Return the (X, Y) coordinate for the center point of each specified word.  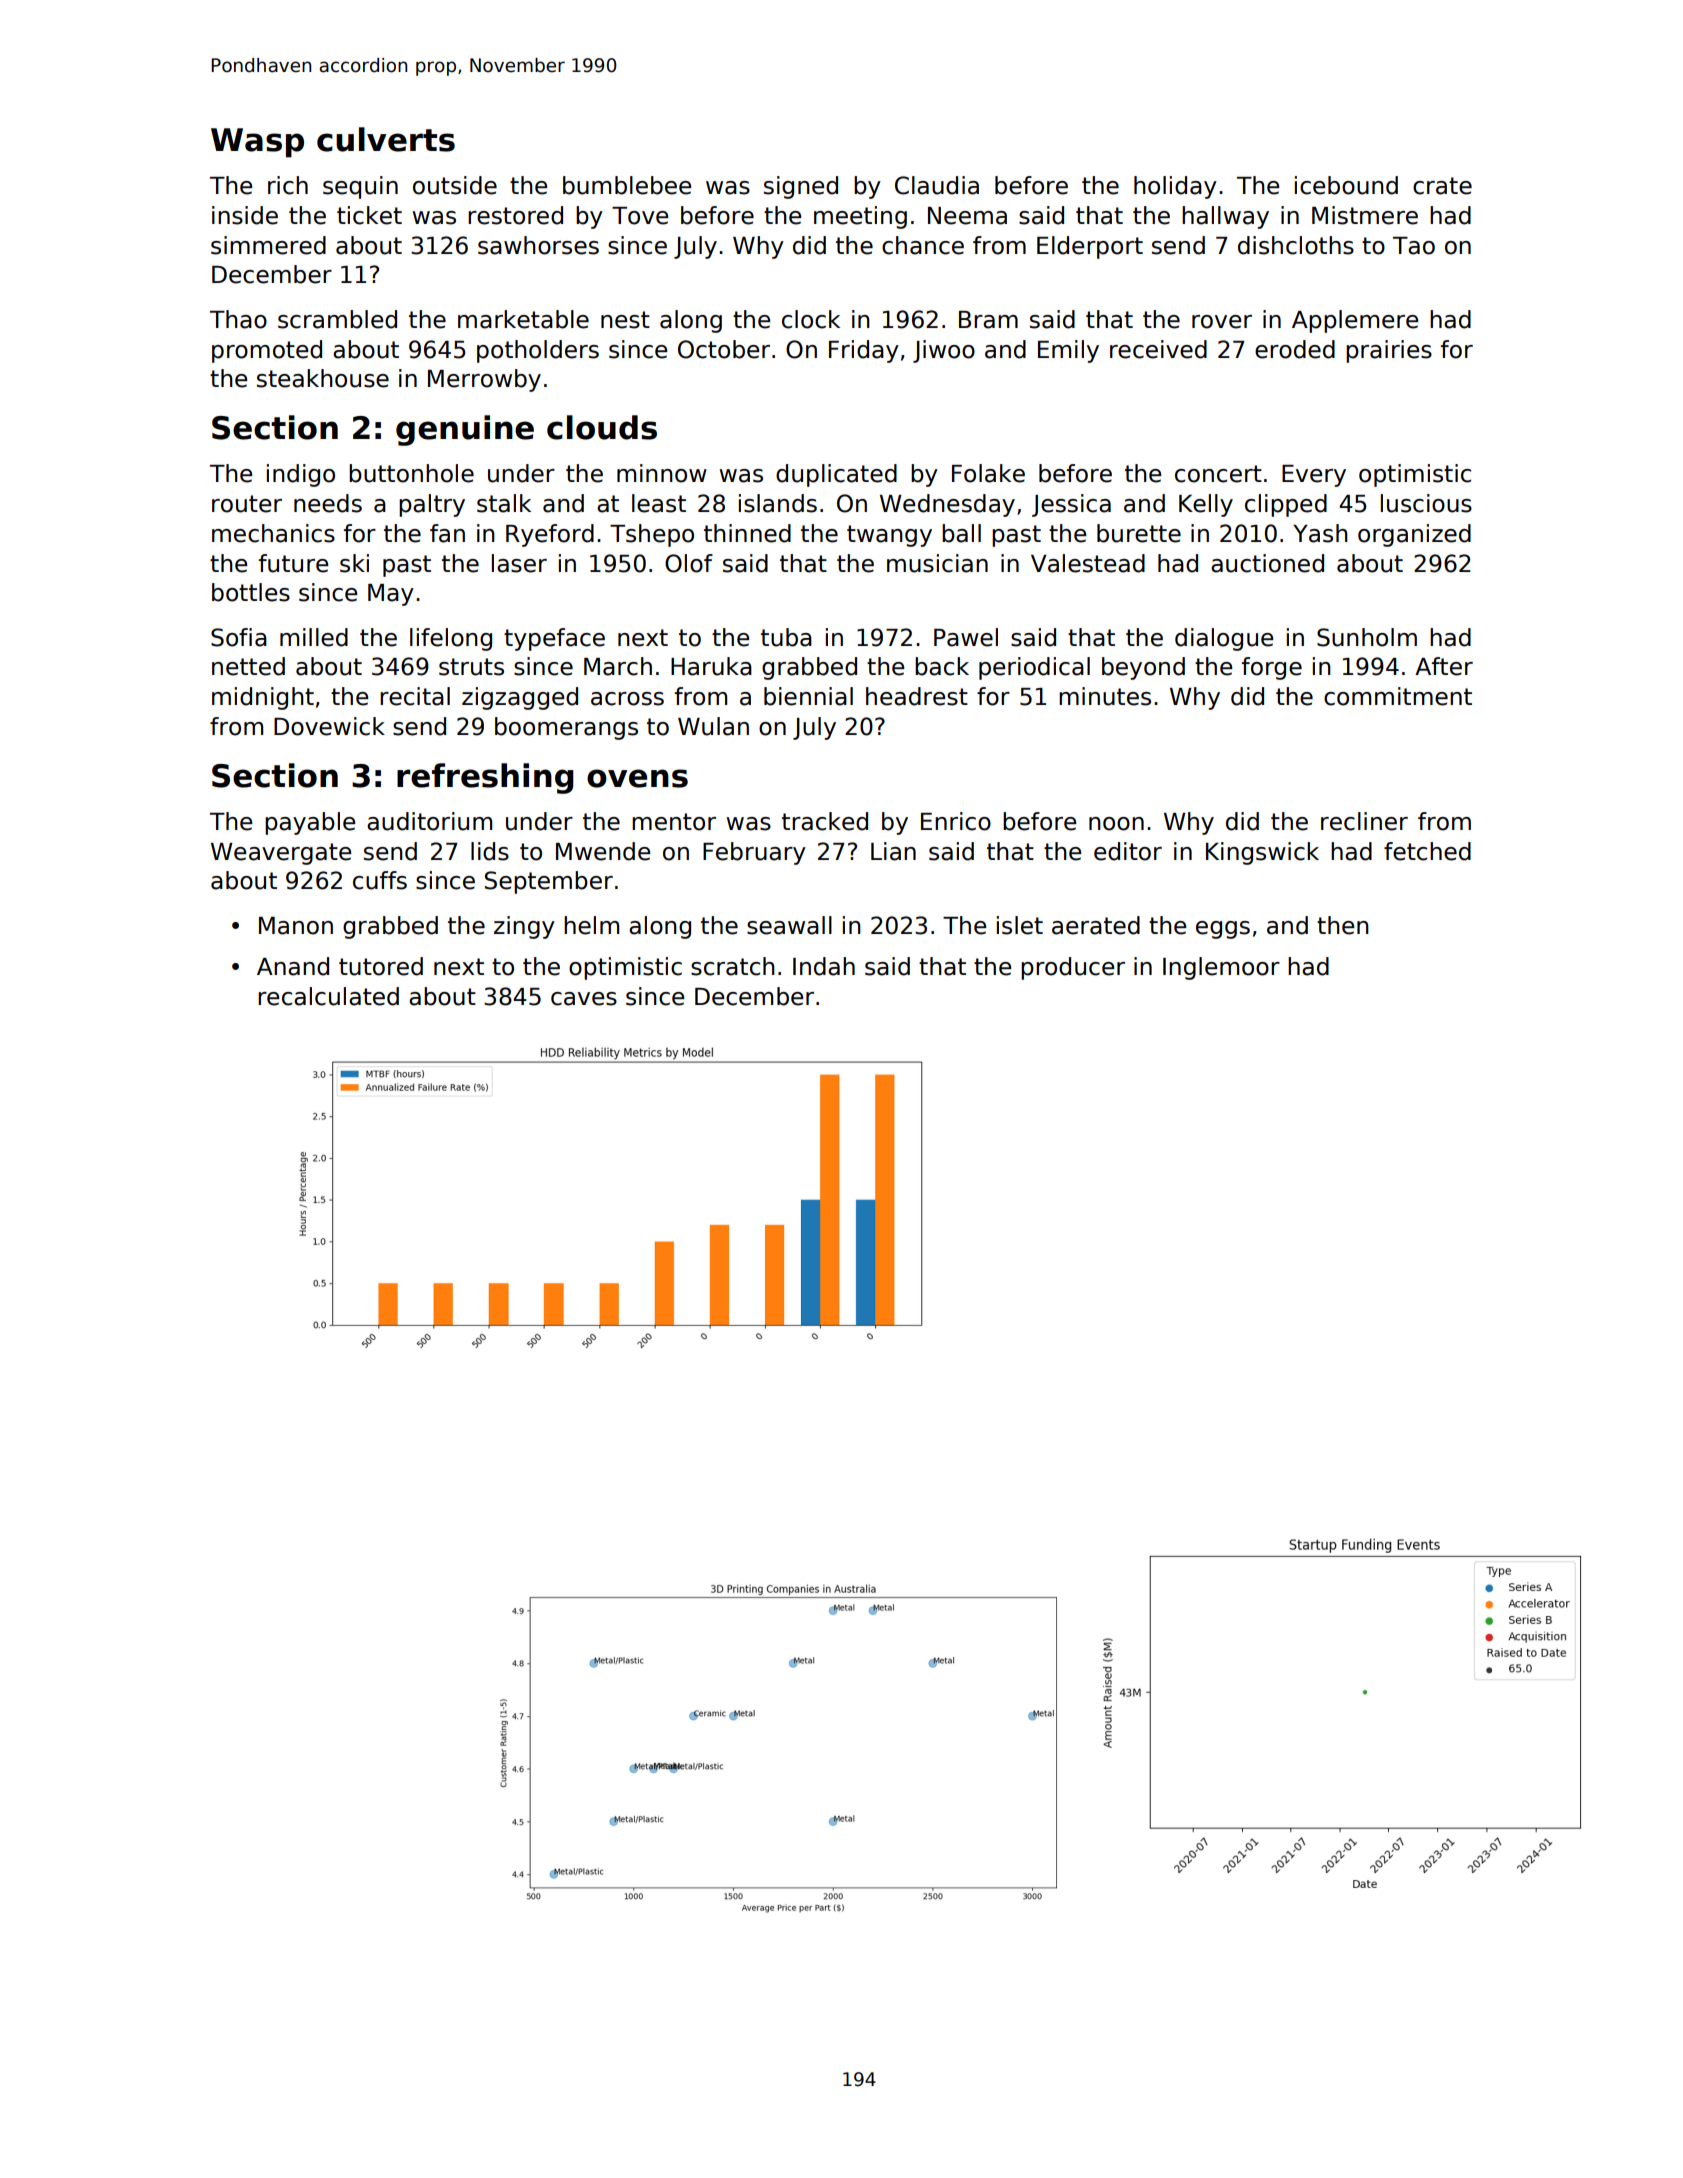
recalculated (328, 996)
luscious (1426, 503)
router (247, 504)
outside (455, 185)
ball (961, 533)
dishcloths (1296, 245)
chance (923, 245)
